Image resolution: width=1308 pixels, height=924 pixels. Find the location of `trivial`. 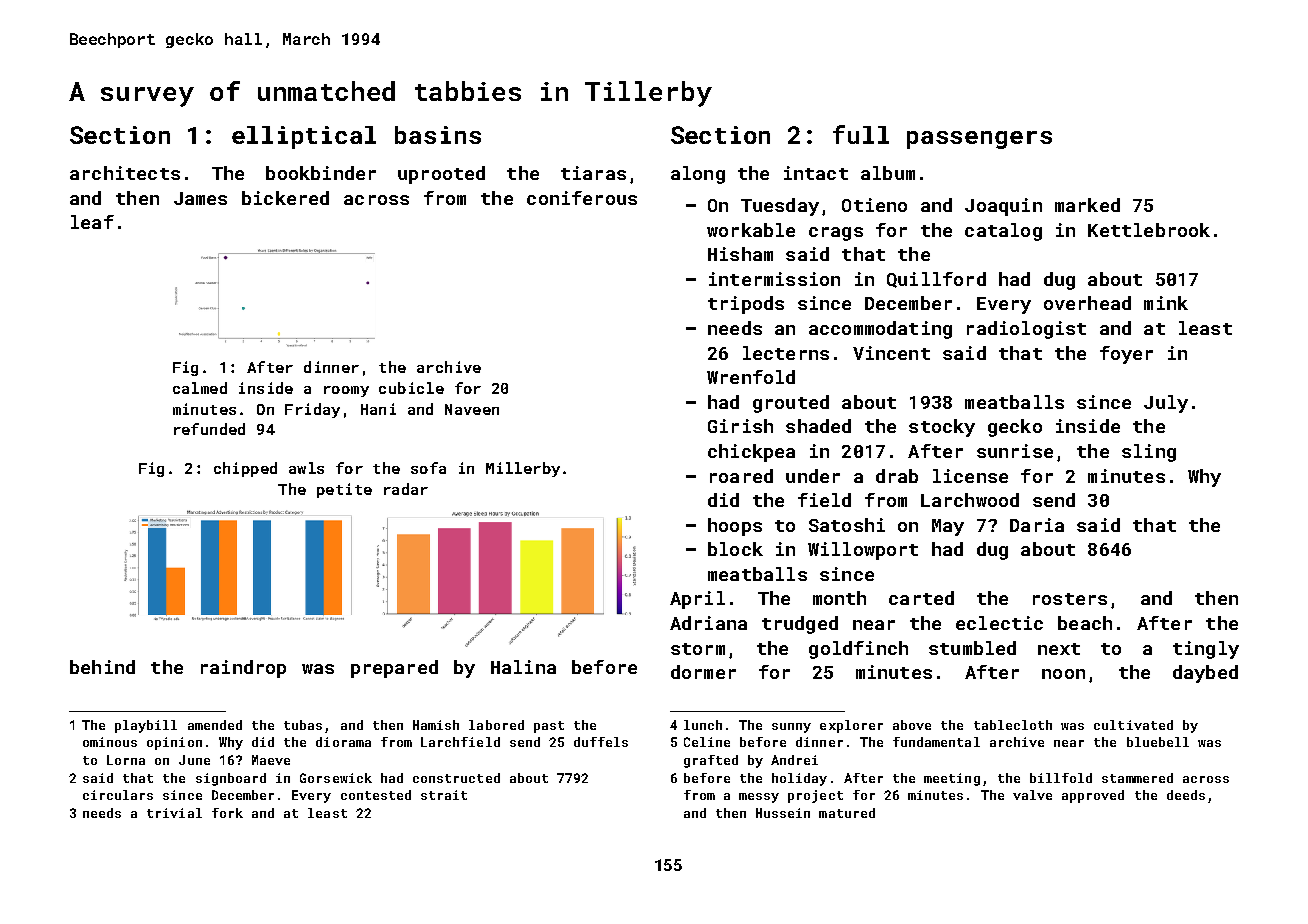

trivial is located at coordinates (174, 813).
